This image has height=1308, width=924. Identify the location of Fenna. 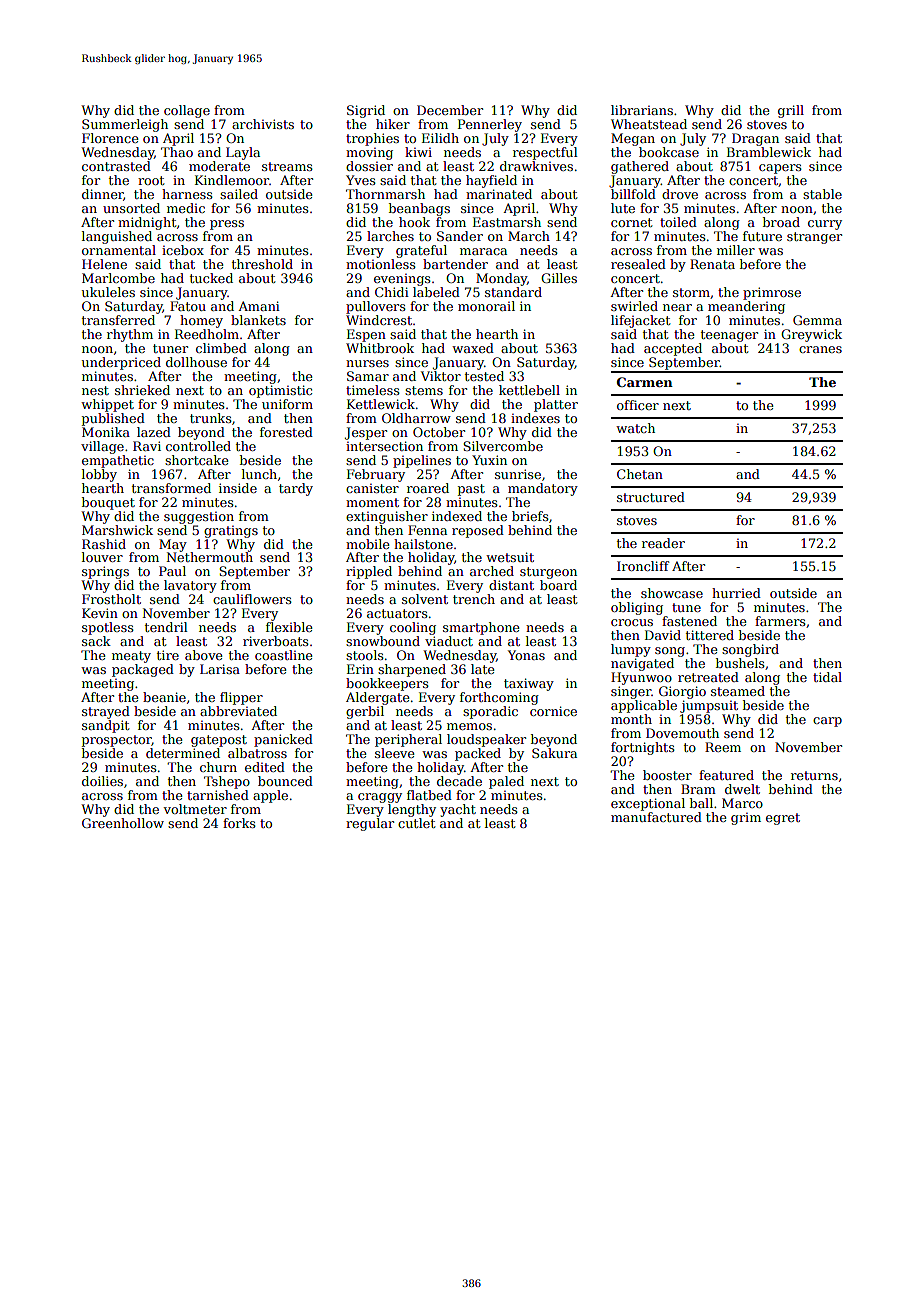
(427, 530).
